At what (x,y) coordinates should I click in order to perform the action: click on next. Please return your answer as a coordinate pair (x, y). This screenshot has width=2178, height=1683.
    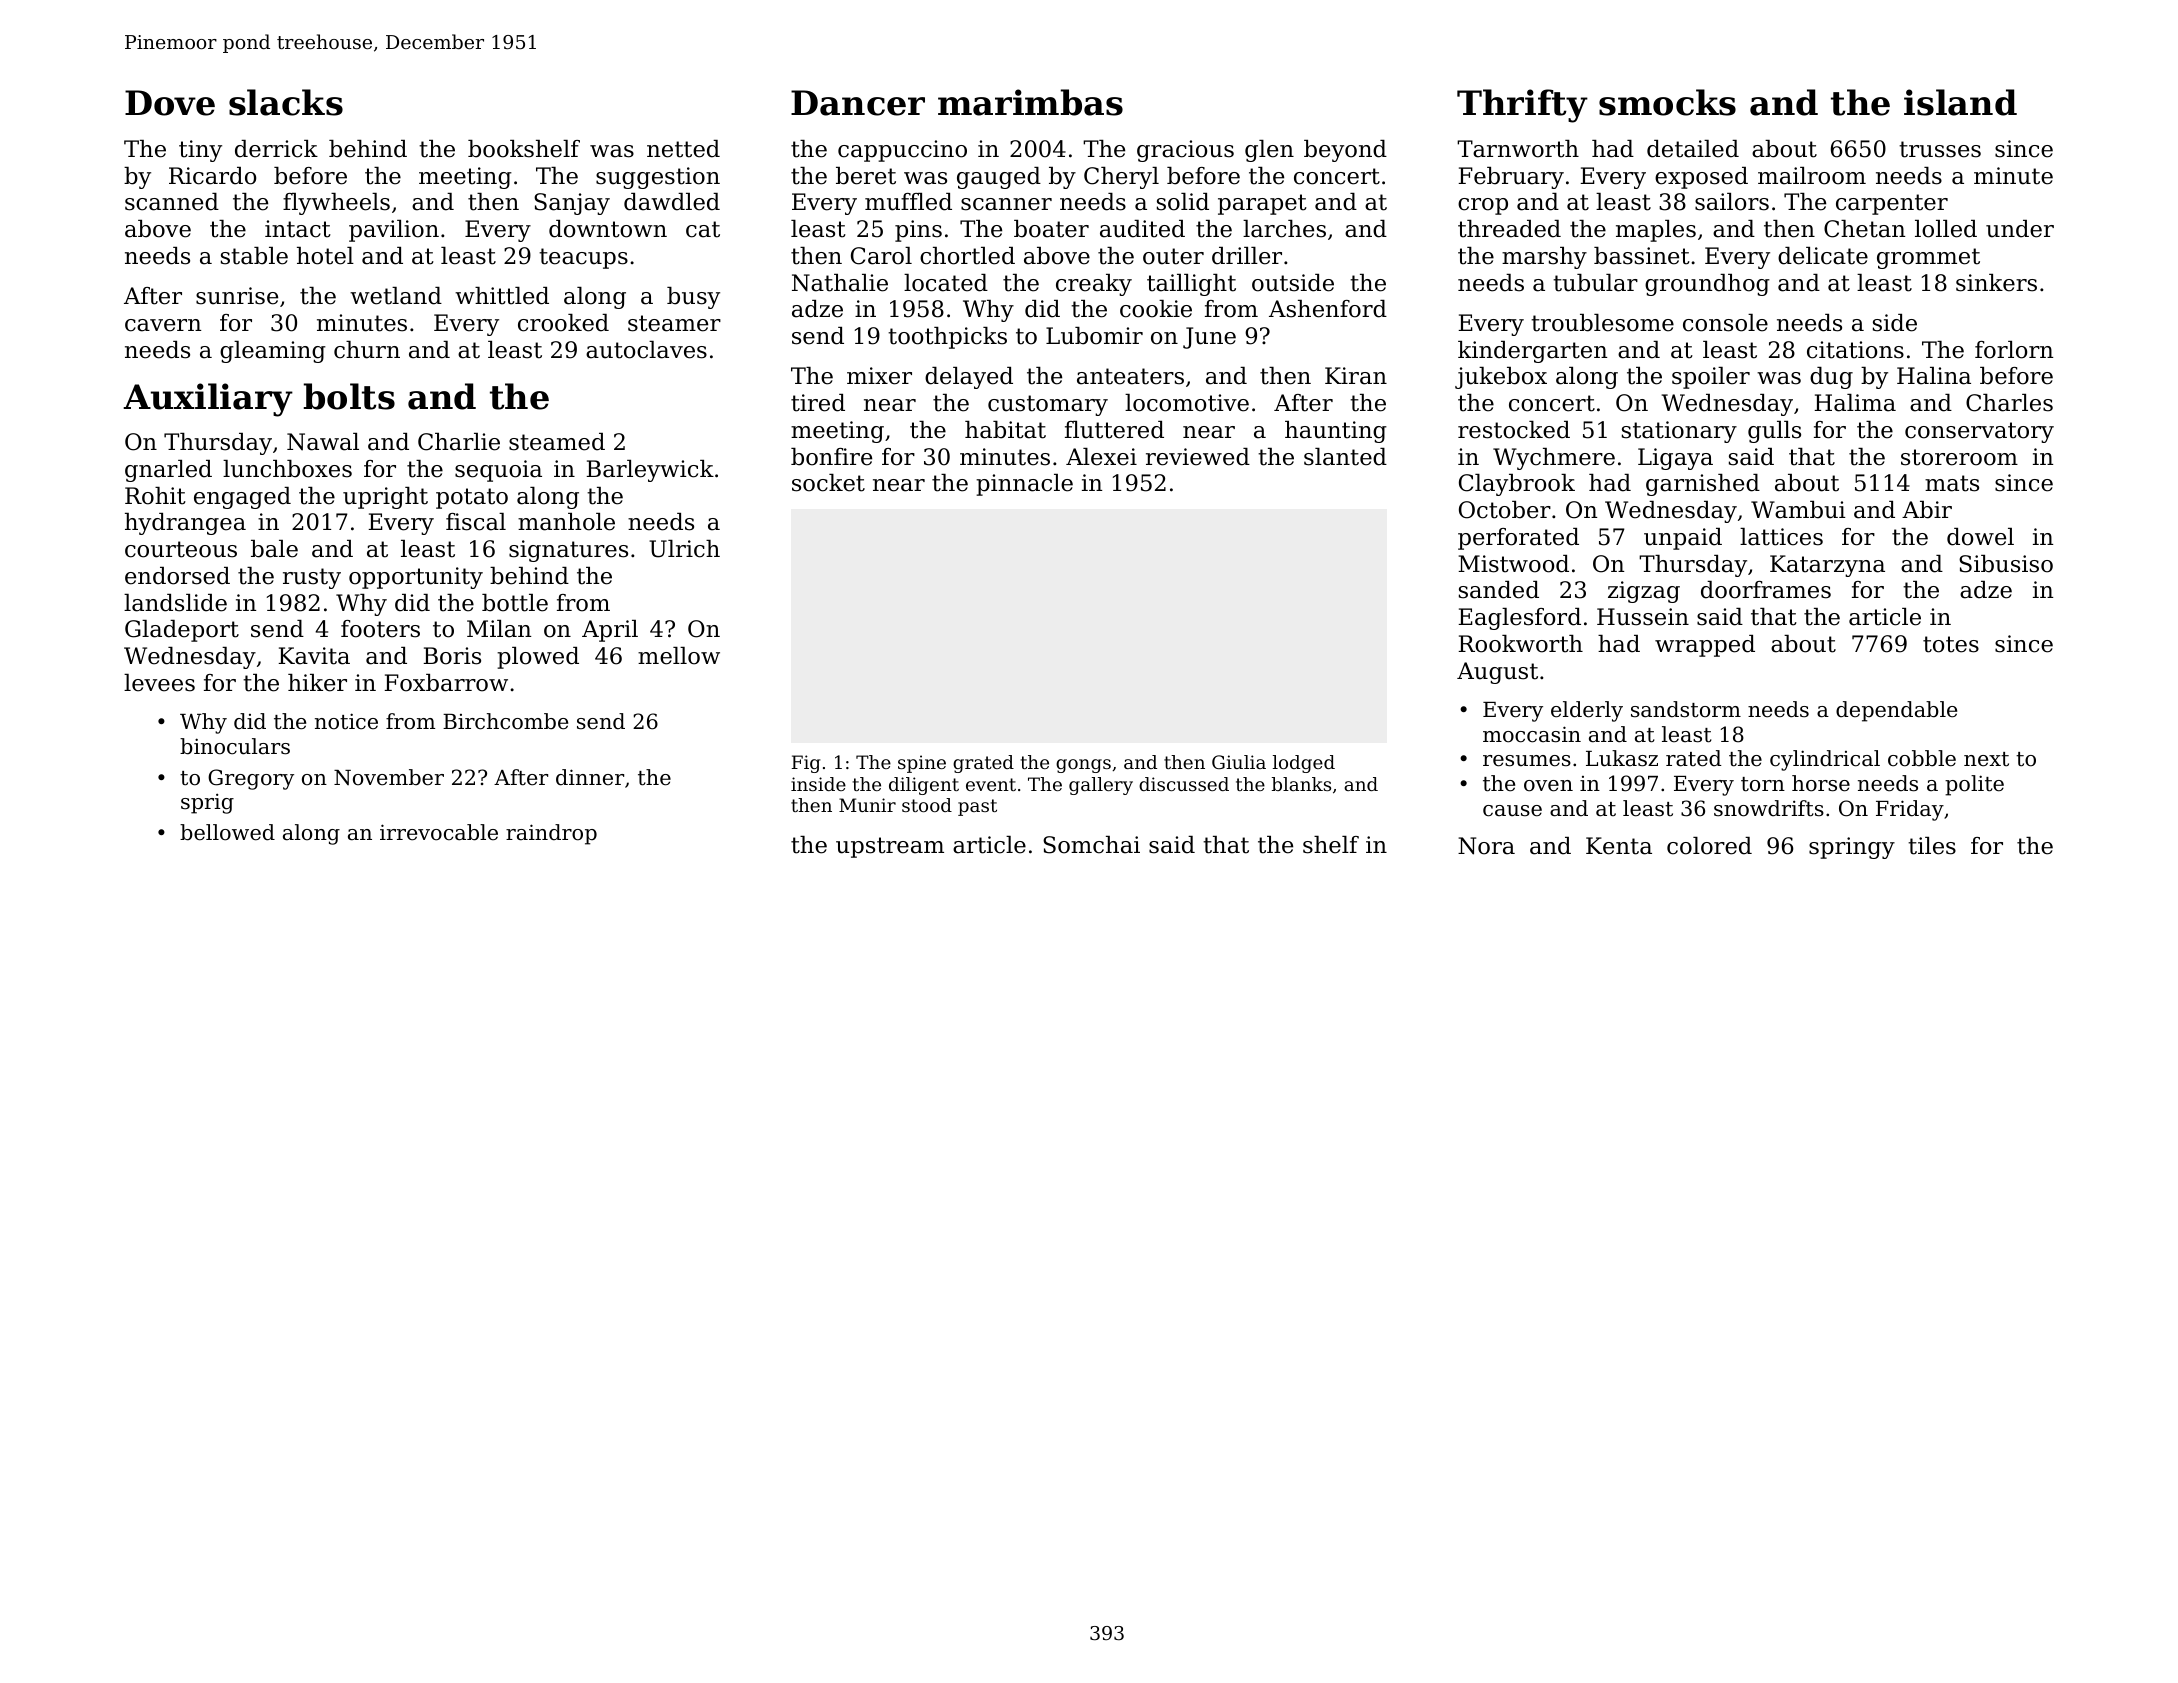
    Looking at the image, I should click on (1986, 759).
